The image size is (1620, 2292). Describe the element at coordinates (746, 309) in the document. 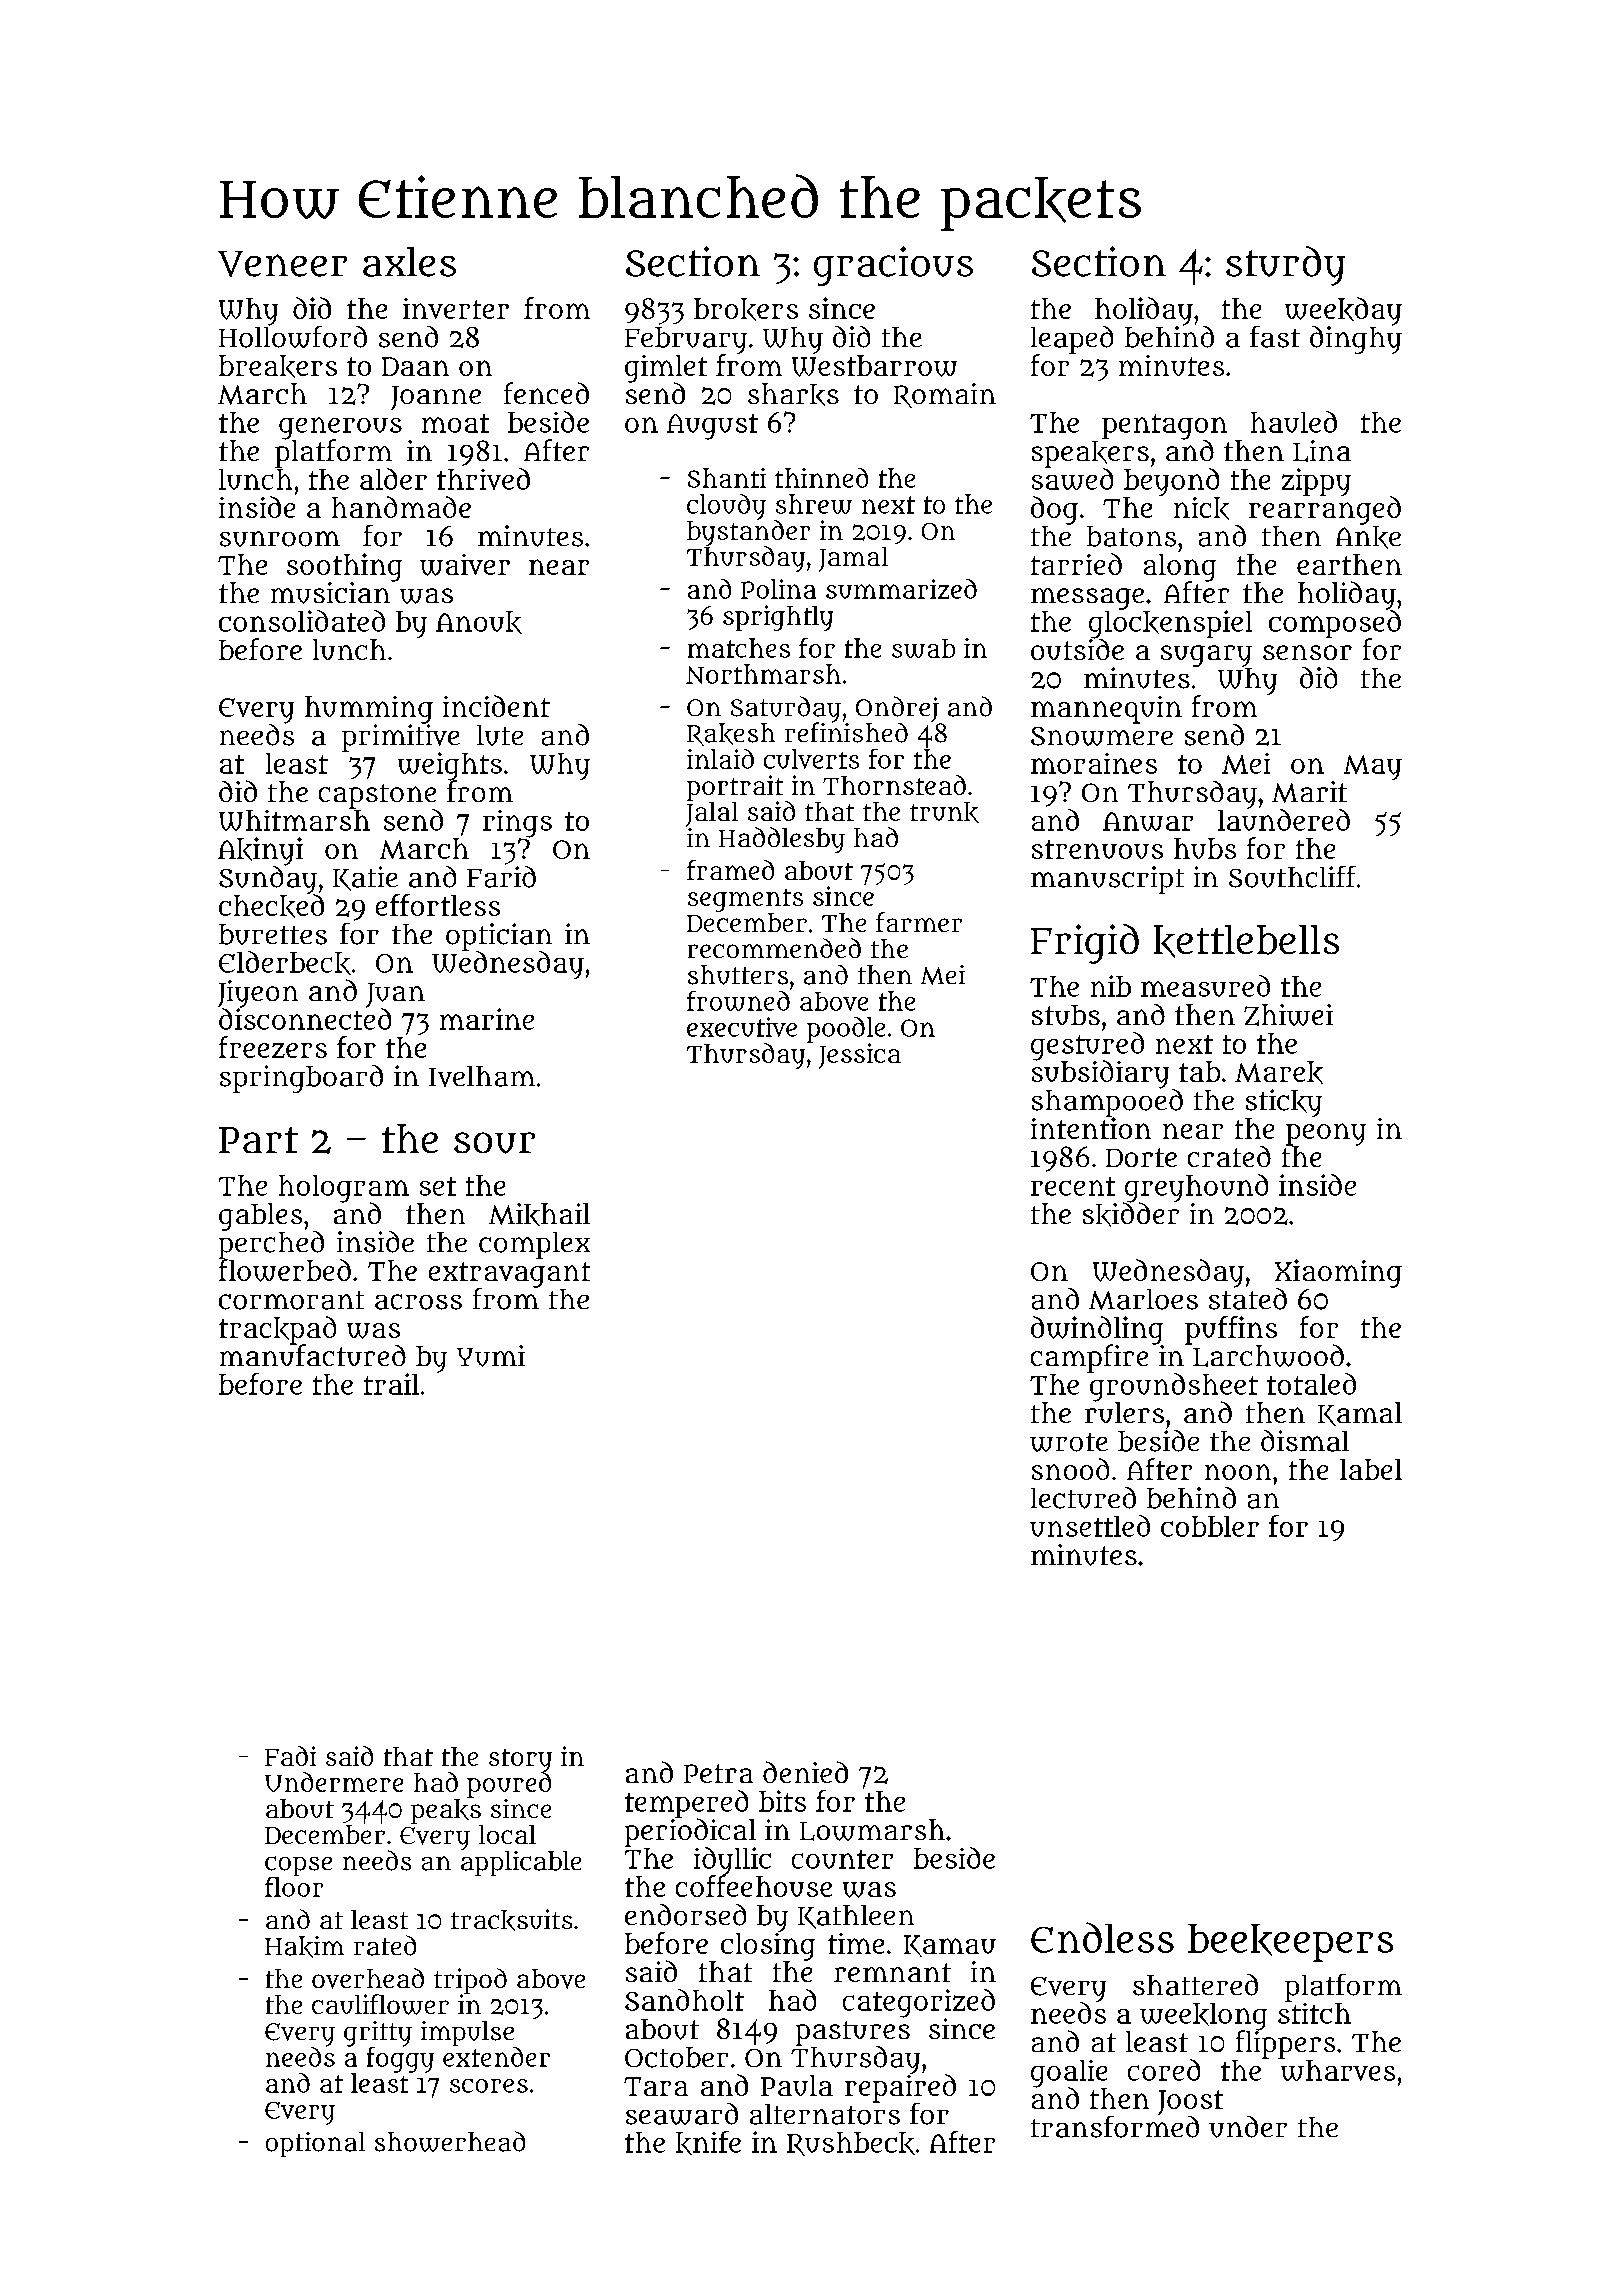

I see `brokers` at that location.
